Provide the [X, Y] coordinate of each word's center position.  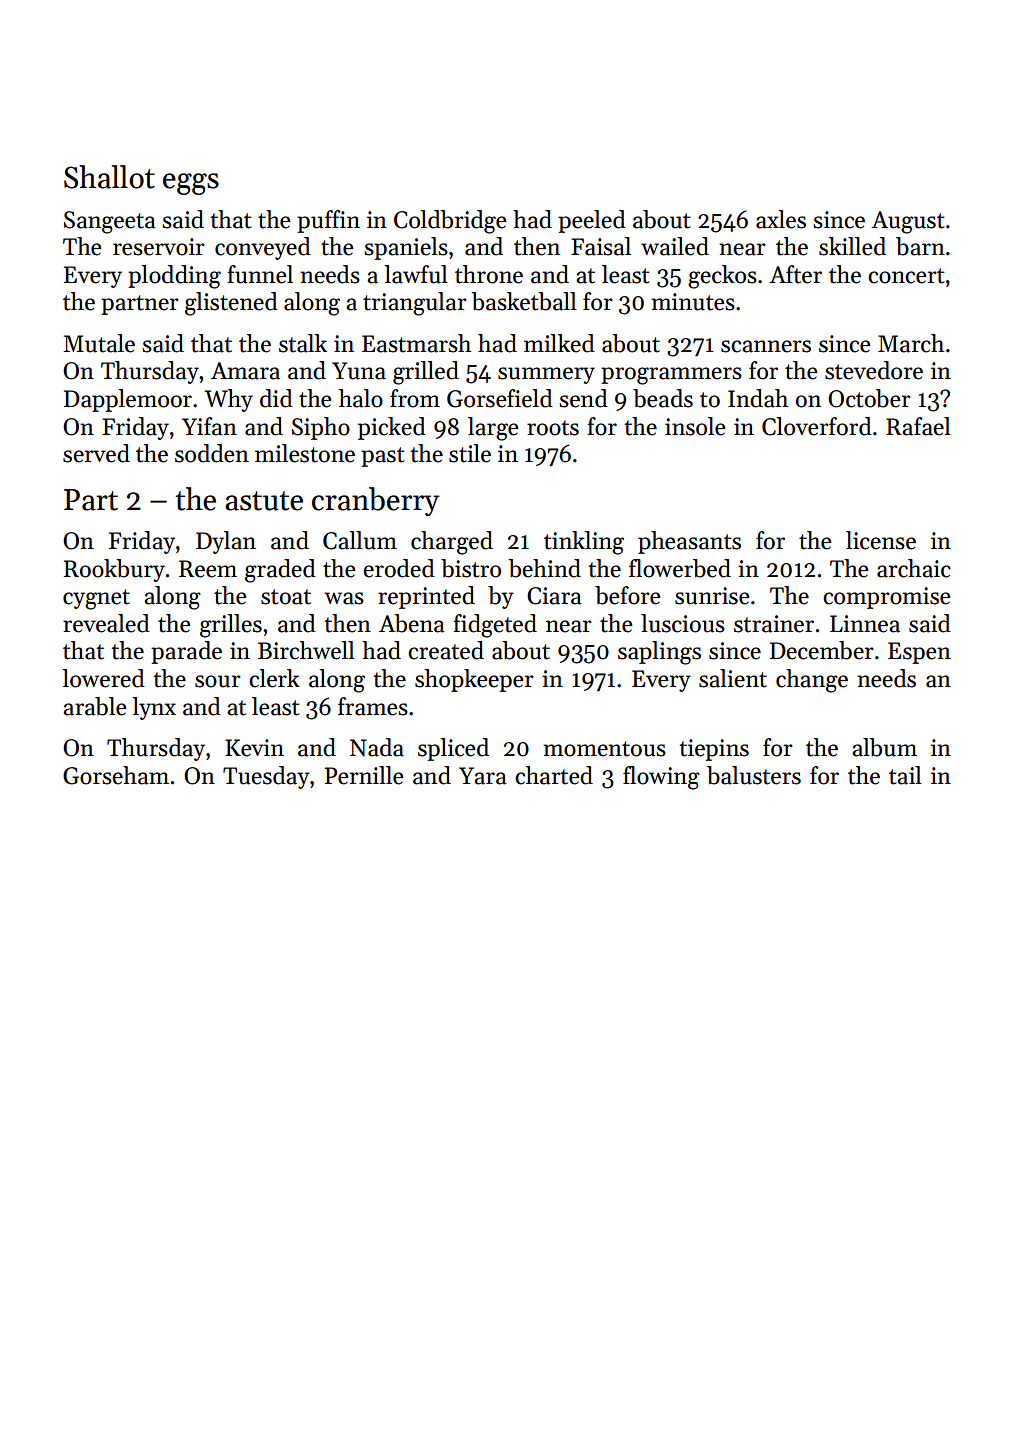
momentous [604, 749]
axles [781, 219]
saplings [659, 653]
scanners [766, 346]
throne [489, 274]
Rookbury [114, 570]
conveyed [263, 248]
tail [905, 775]
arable [94, 706]
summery [546, 375]
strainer [774, 624]
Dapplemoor [128, 400]
